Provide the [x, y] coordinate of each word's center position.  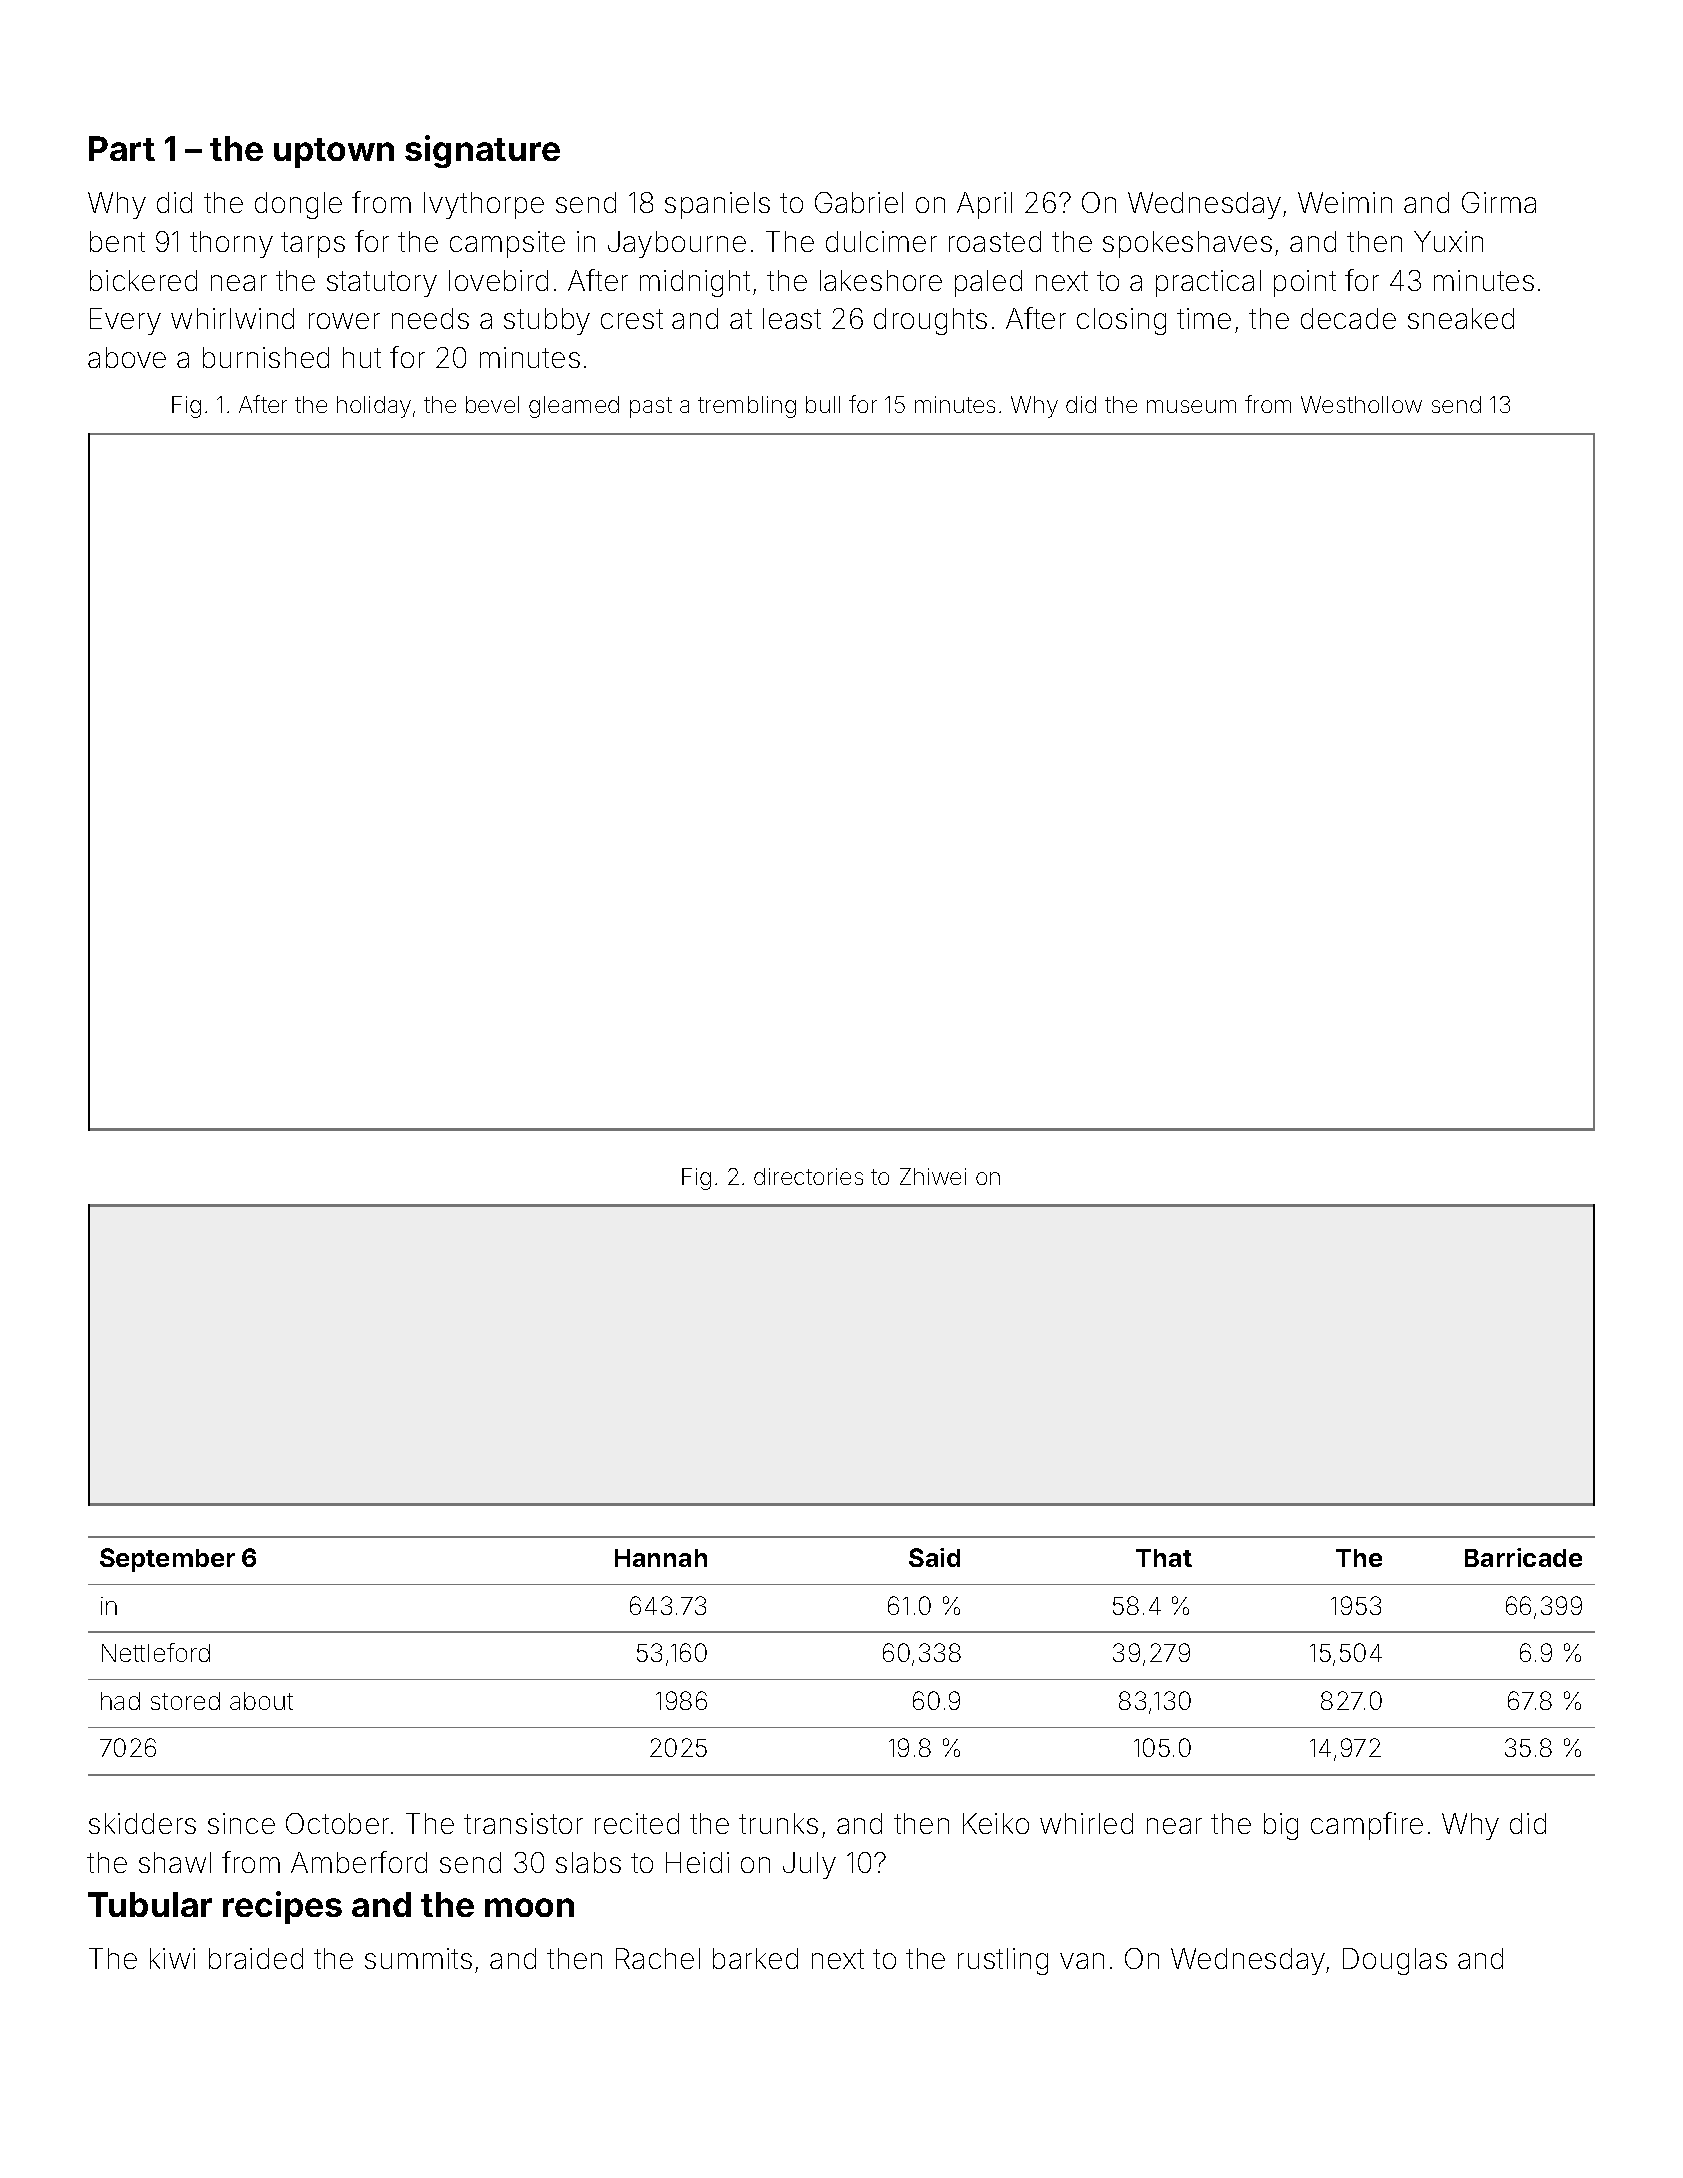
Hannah [661, 1558]
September [167, 1560]
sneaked [1461, 318]
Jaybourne [677, 244]
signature [482, 151]
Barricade [1523, 1557]
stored [185, 1701]
